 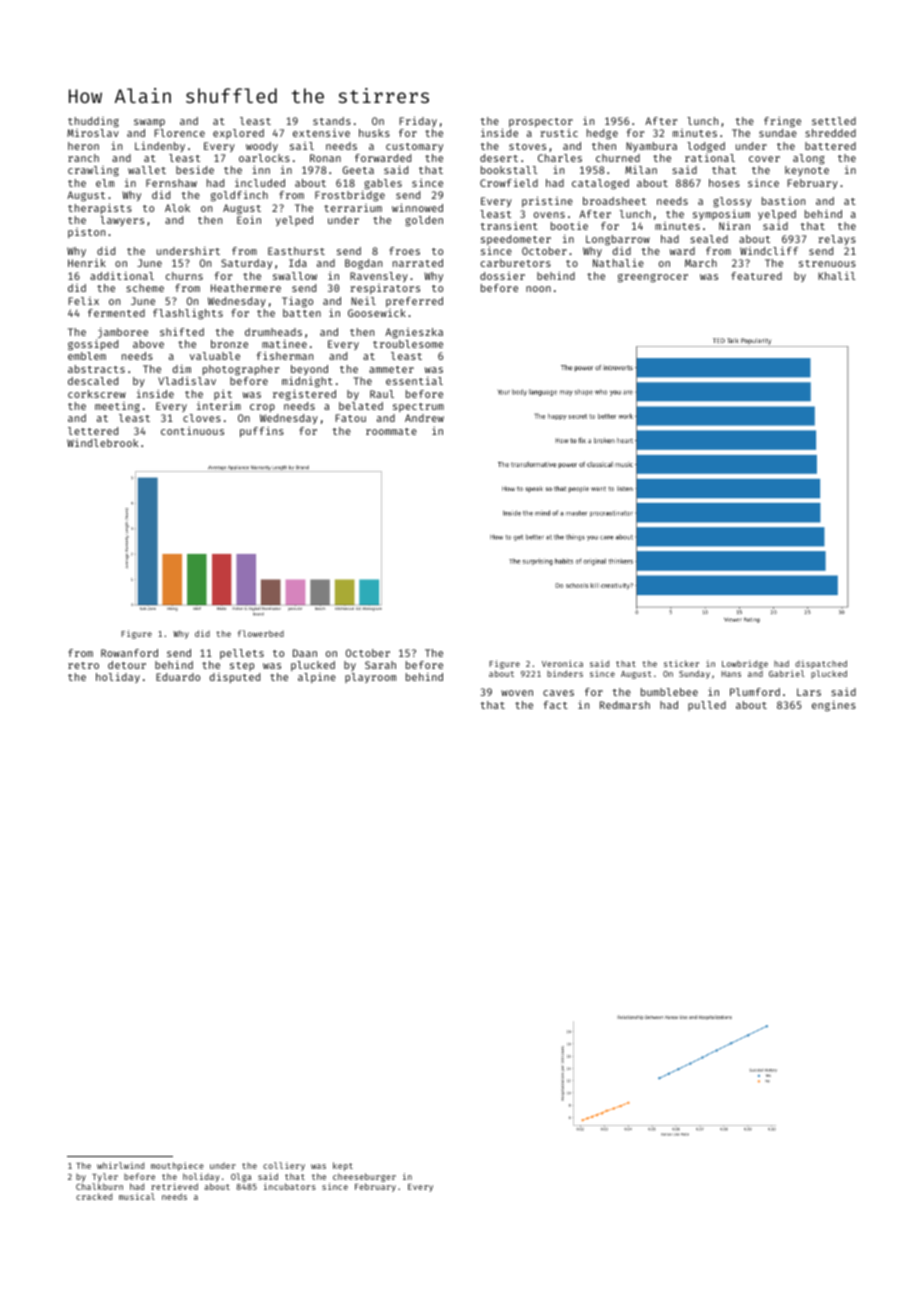 What do you see at coordinates (374, 133) in the screenshot?
I see `husks` at bounding box center [374, 133].
